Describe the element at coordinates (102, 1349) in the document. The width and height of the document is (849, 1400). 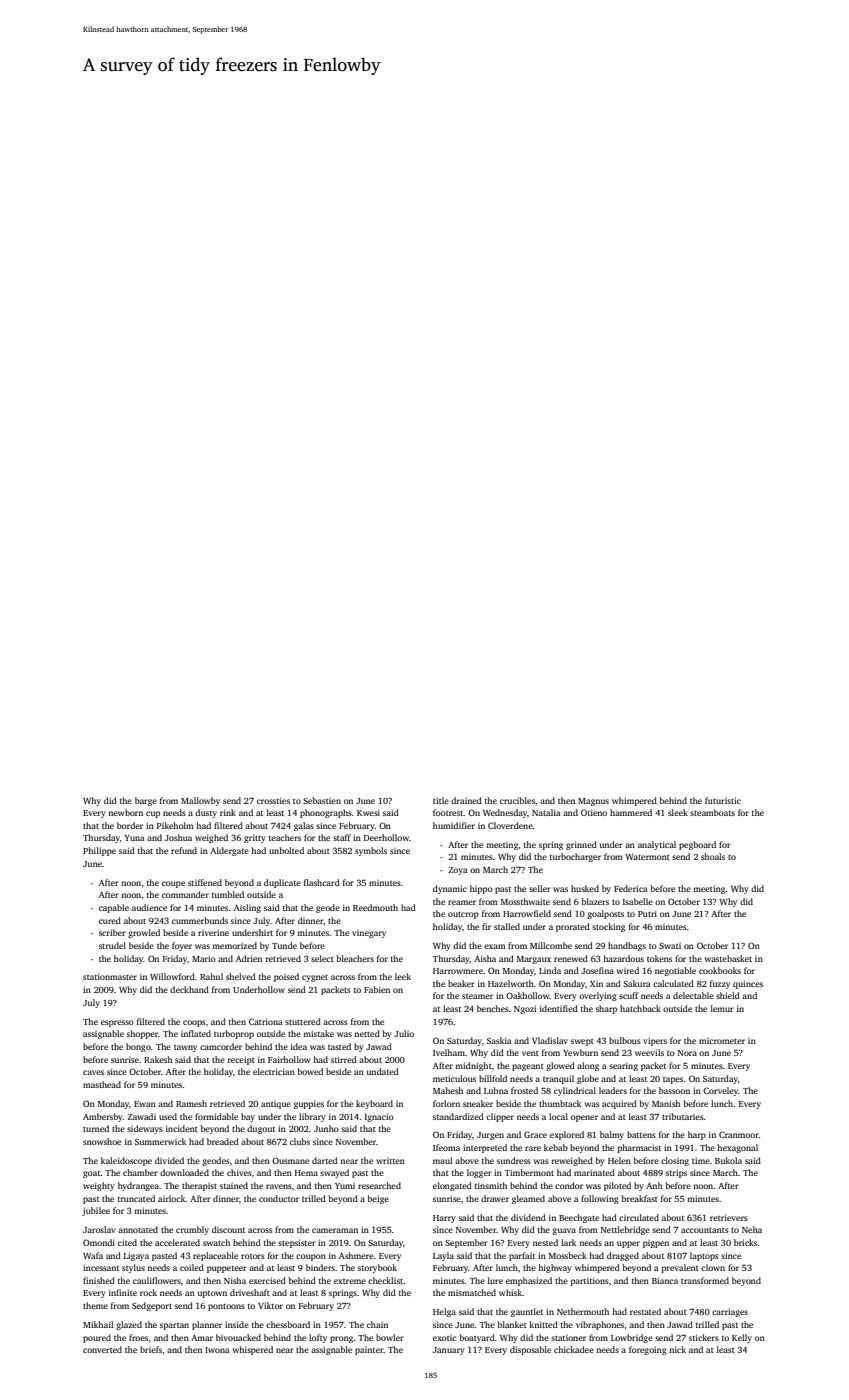
I see `converted` at that location.
